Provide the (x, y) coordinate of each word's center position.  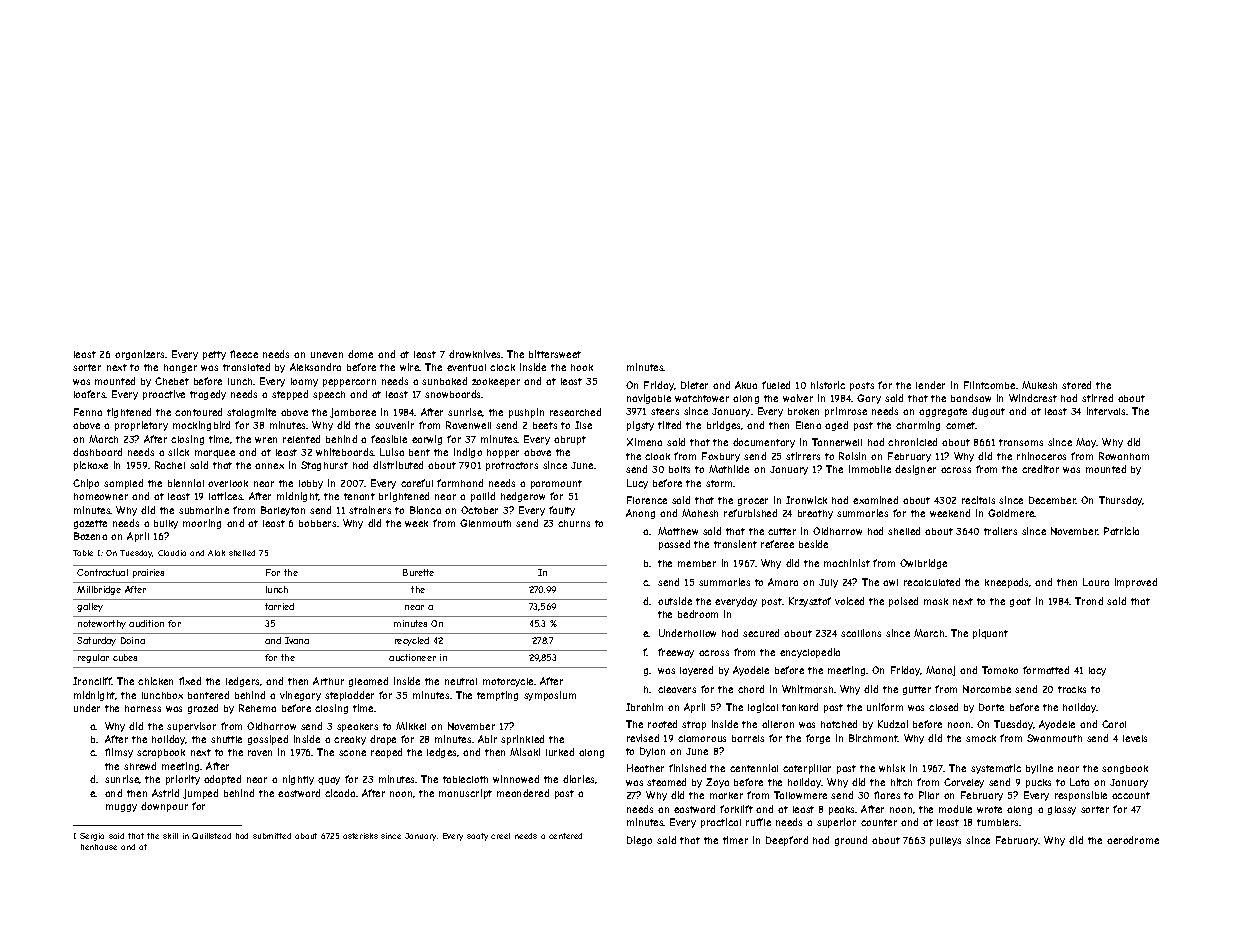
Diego (639, 841)
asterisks (360, 836)
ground (851, 841)
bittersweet (555, 354)
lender (930, 385)
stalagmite (251, 413)
